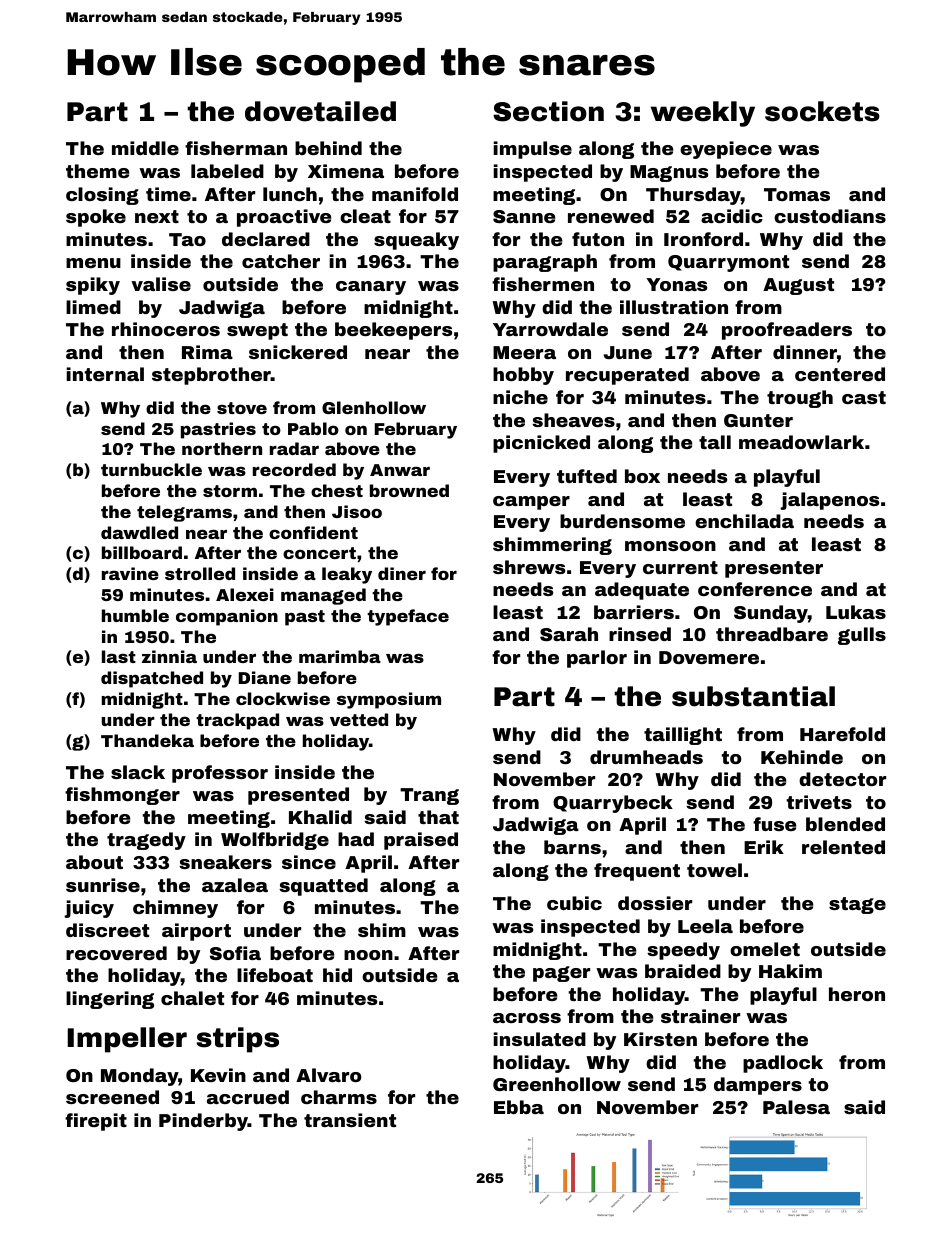  What do you see at coordinates (350, 1120) in the screenshot?
I see `transient` at bounding box center [350, 1120].
